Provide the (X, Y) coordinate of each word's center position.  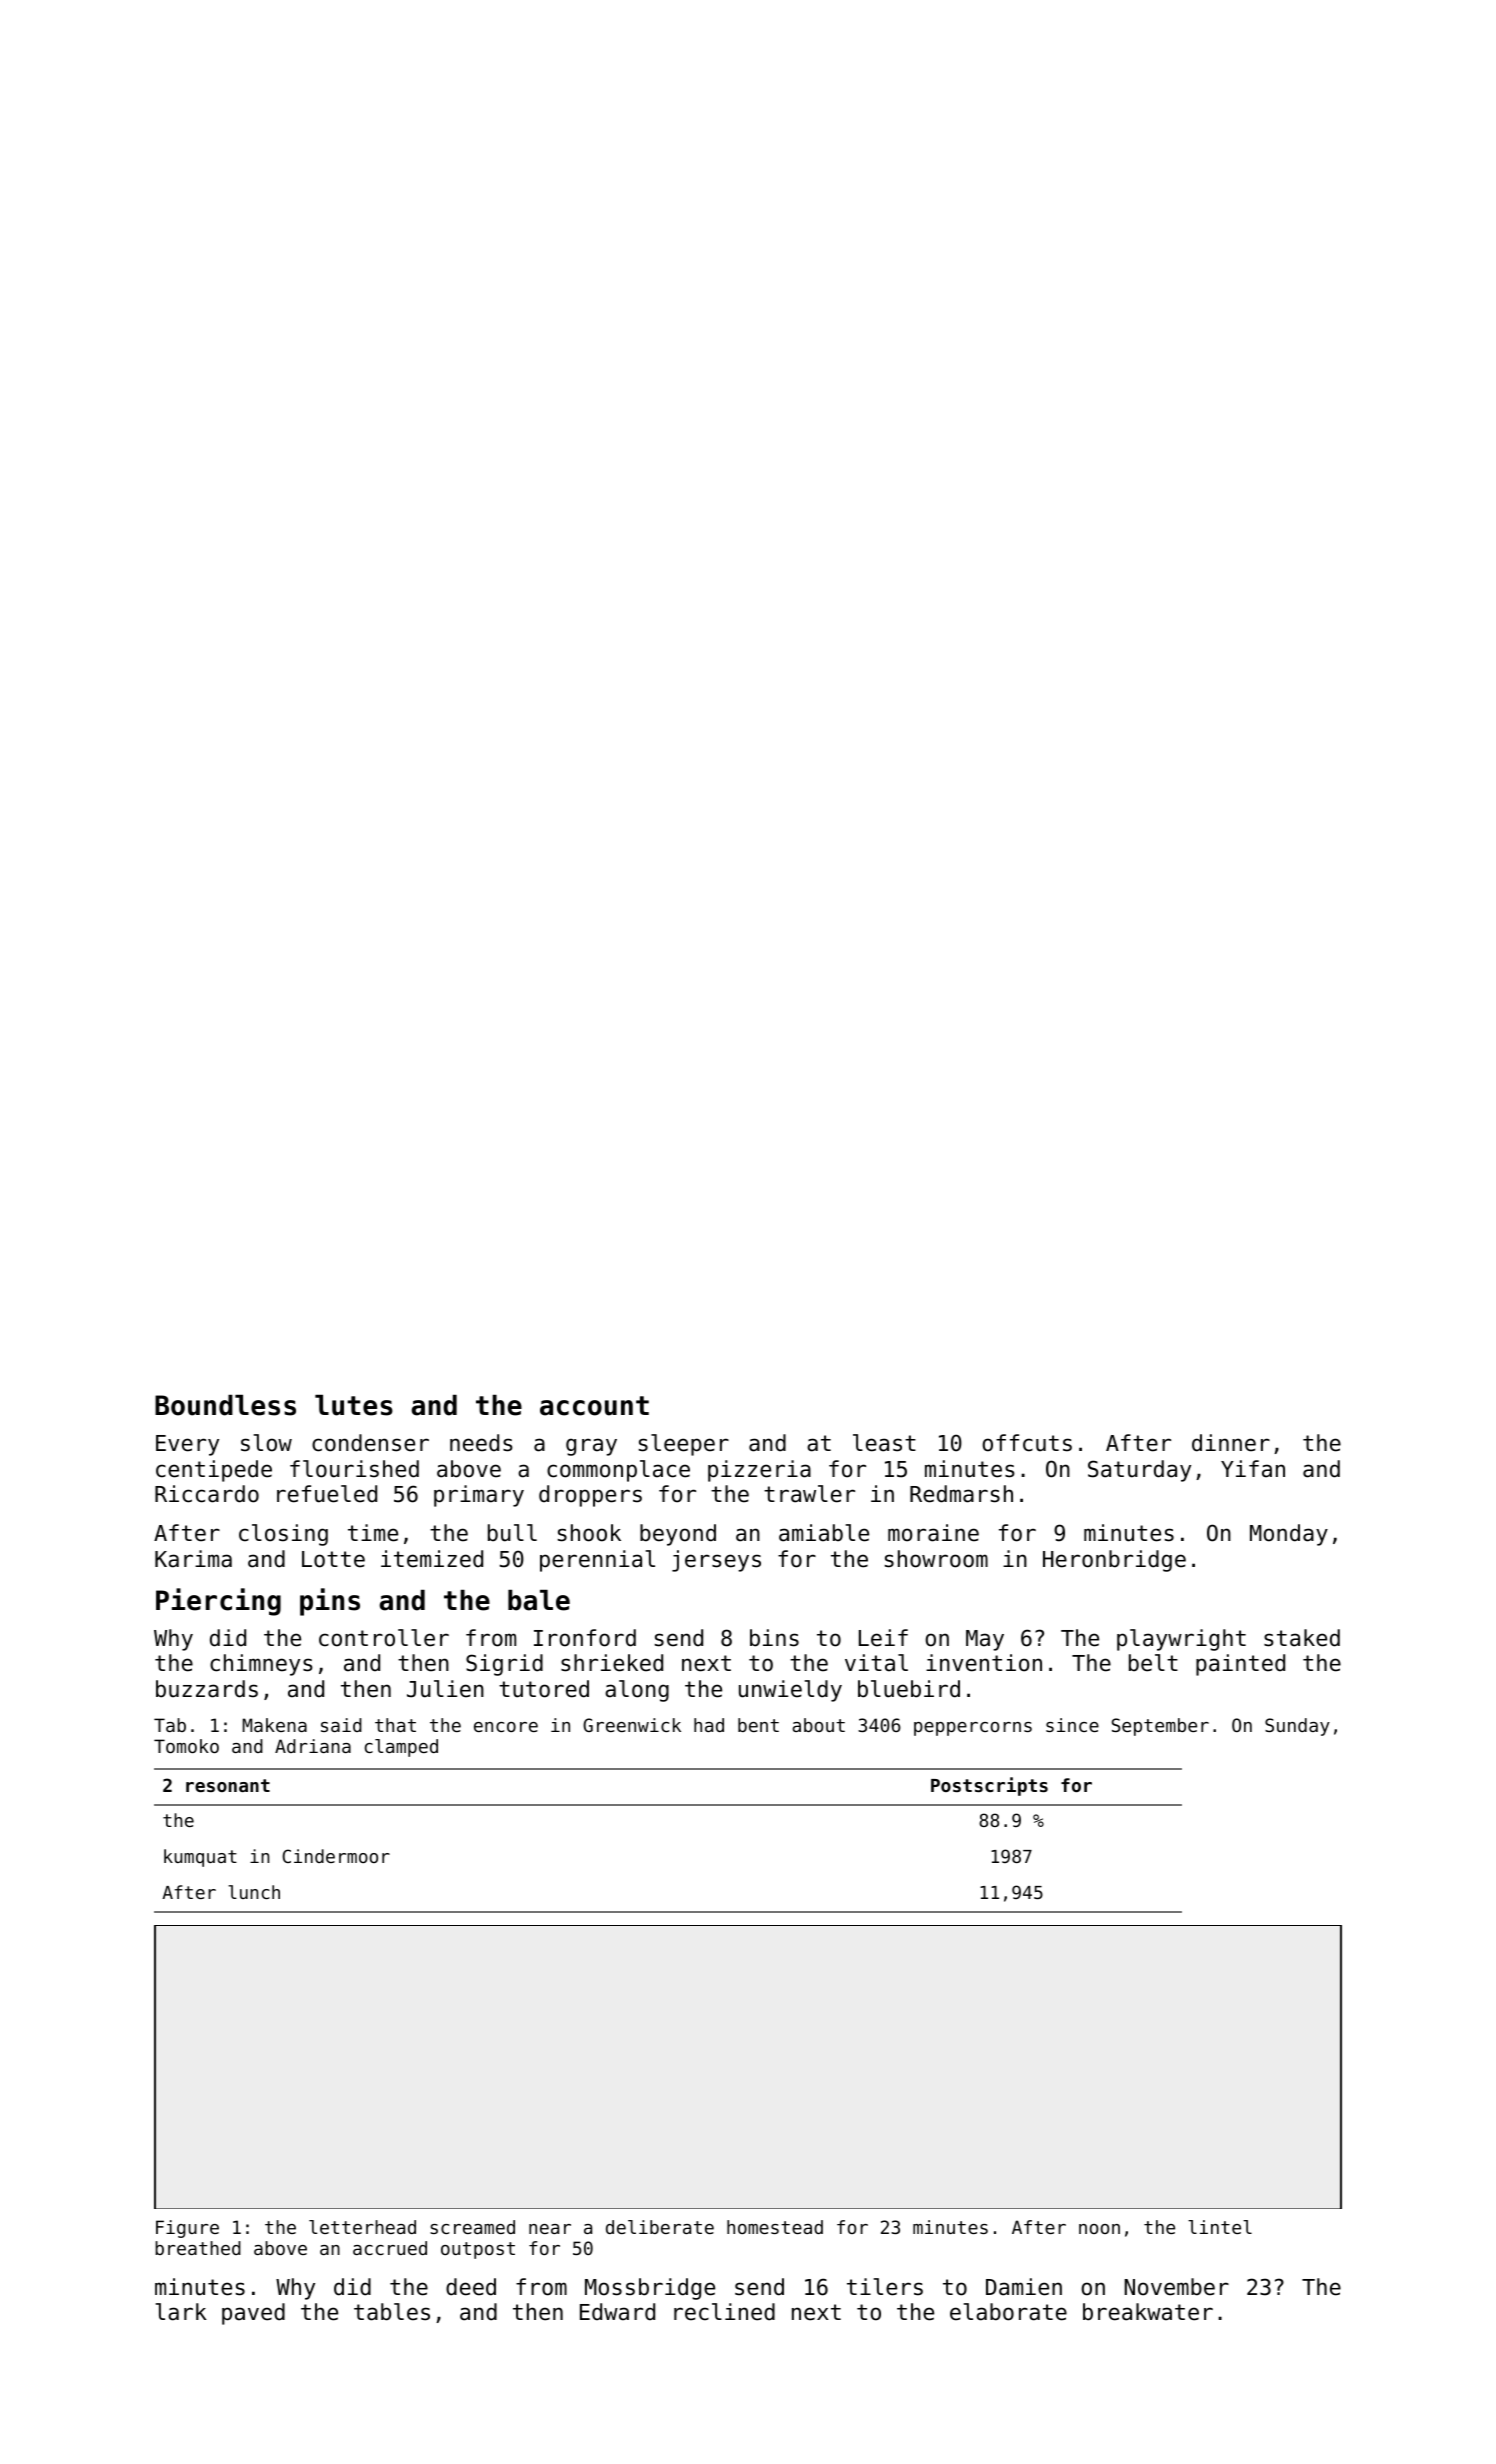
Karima (193, 1559)
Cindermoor (336, 1856)
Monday (1289, 1535)
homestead (775, 2227)
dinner (1231, 1443)
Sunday (1297, 1727)
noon (1099, 2229)
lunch (254, 1892)
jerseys (716, 1561)
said (341, 1725)
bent (758, 1725)
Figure (187, 2229)
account (594, 1406)
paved (253, 2314)
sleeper (684, 1445)
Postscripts (989, 1786)
